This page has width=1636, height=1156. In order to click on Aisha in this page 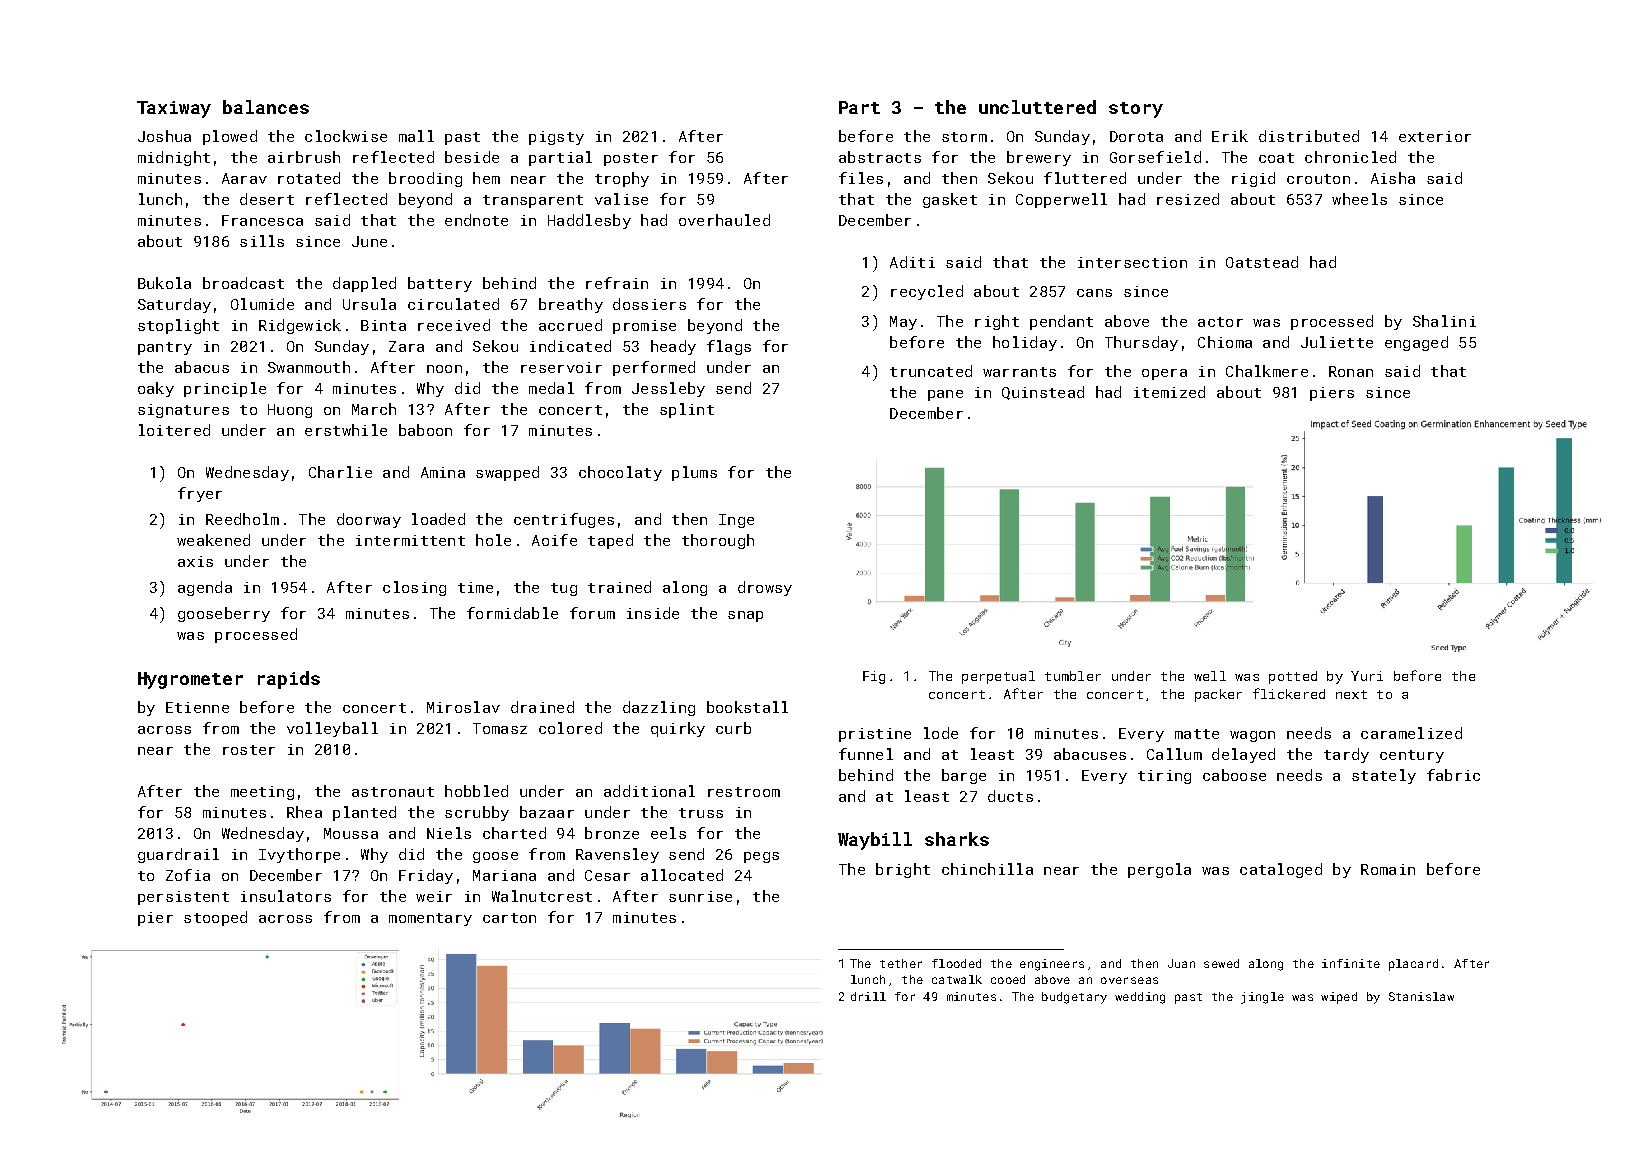, I will do `click(1393, 178)`.
